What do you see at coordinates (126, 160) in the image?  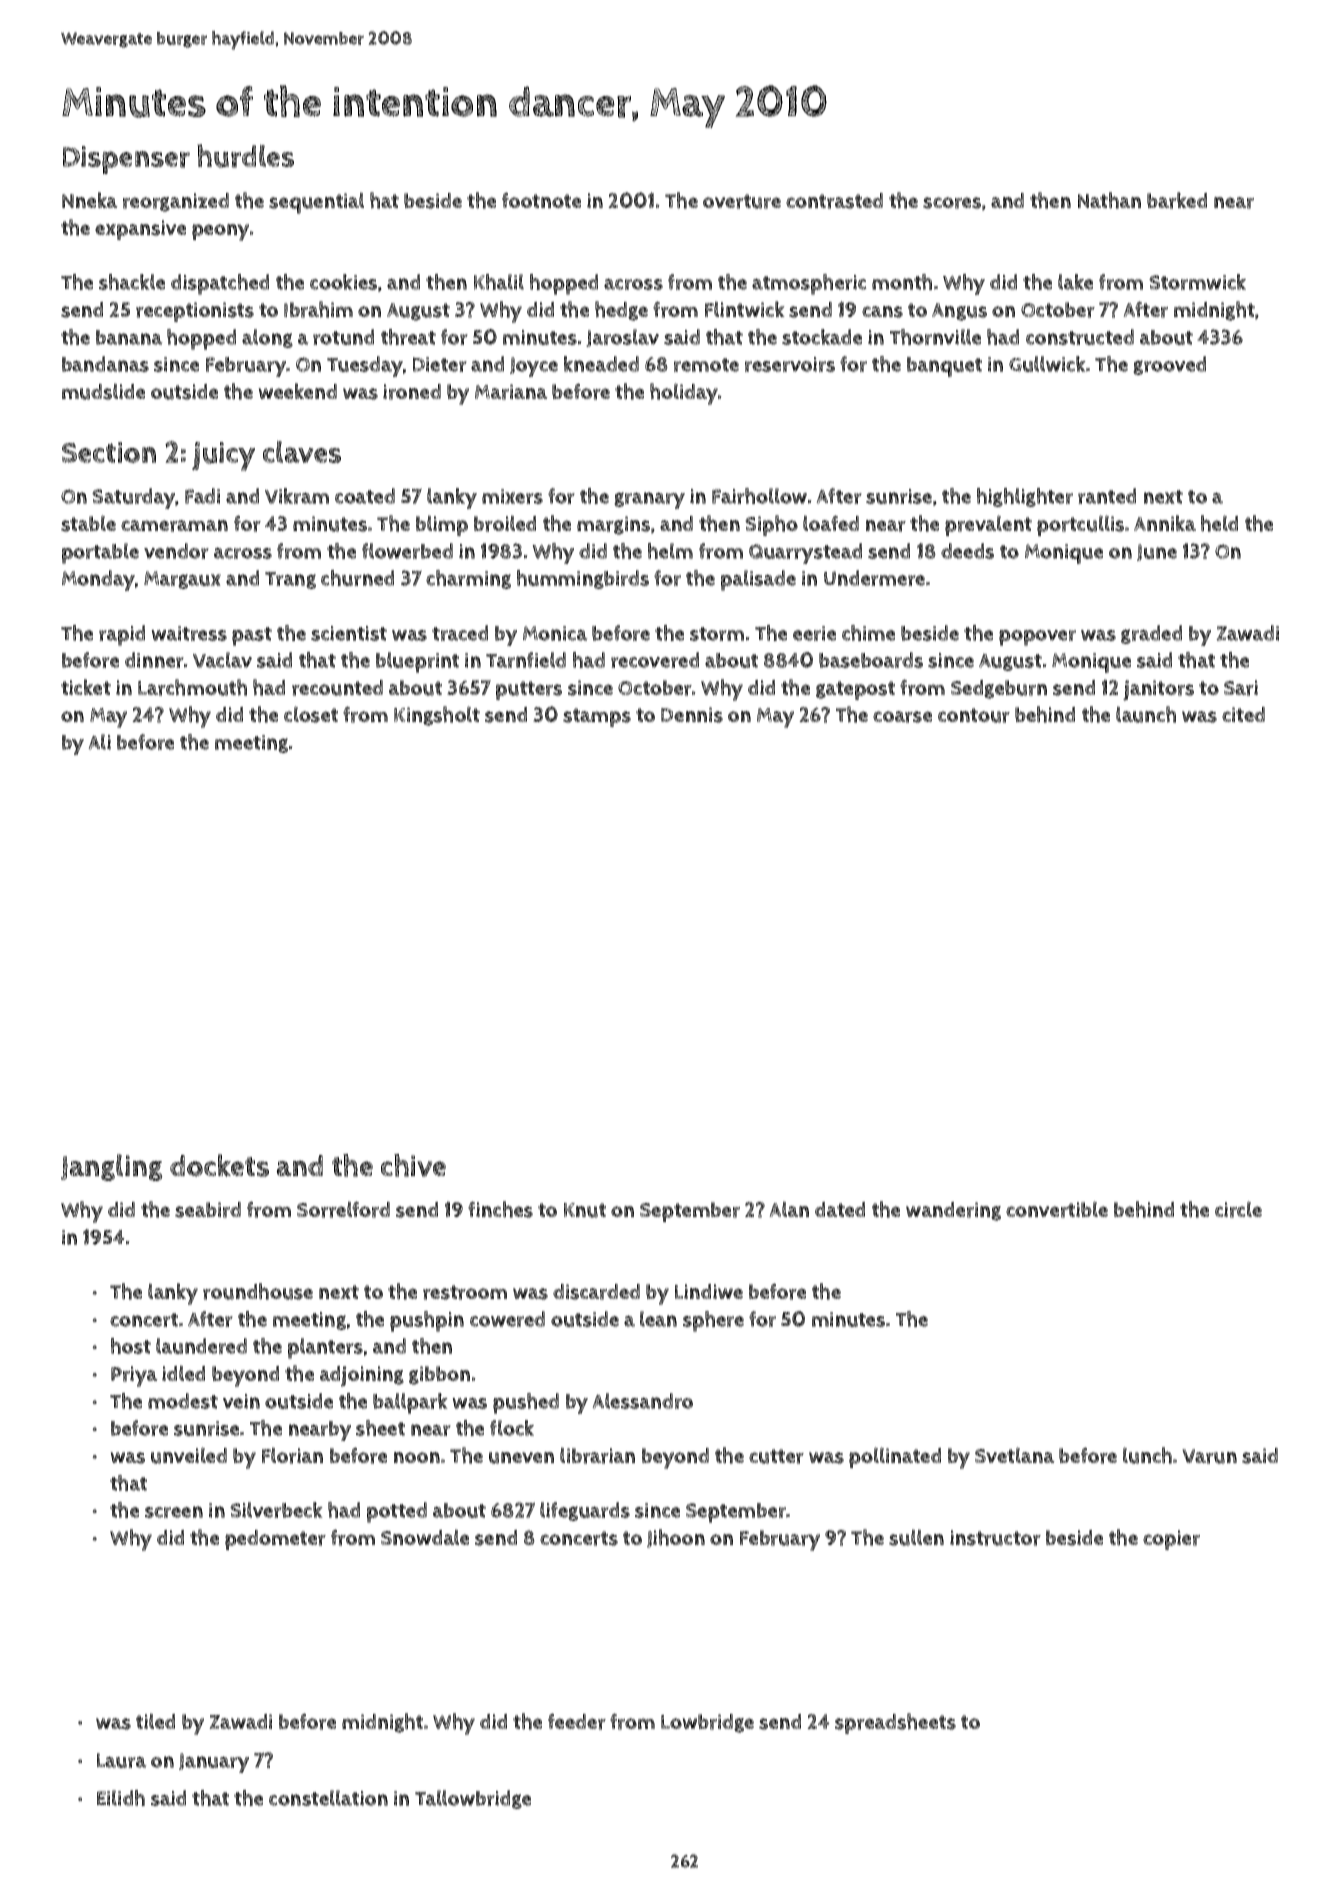 I see `Dispenser` at bounding box center [126, 160].
